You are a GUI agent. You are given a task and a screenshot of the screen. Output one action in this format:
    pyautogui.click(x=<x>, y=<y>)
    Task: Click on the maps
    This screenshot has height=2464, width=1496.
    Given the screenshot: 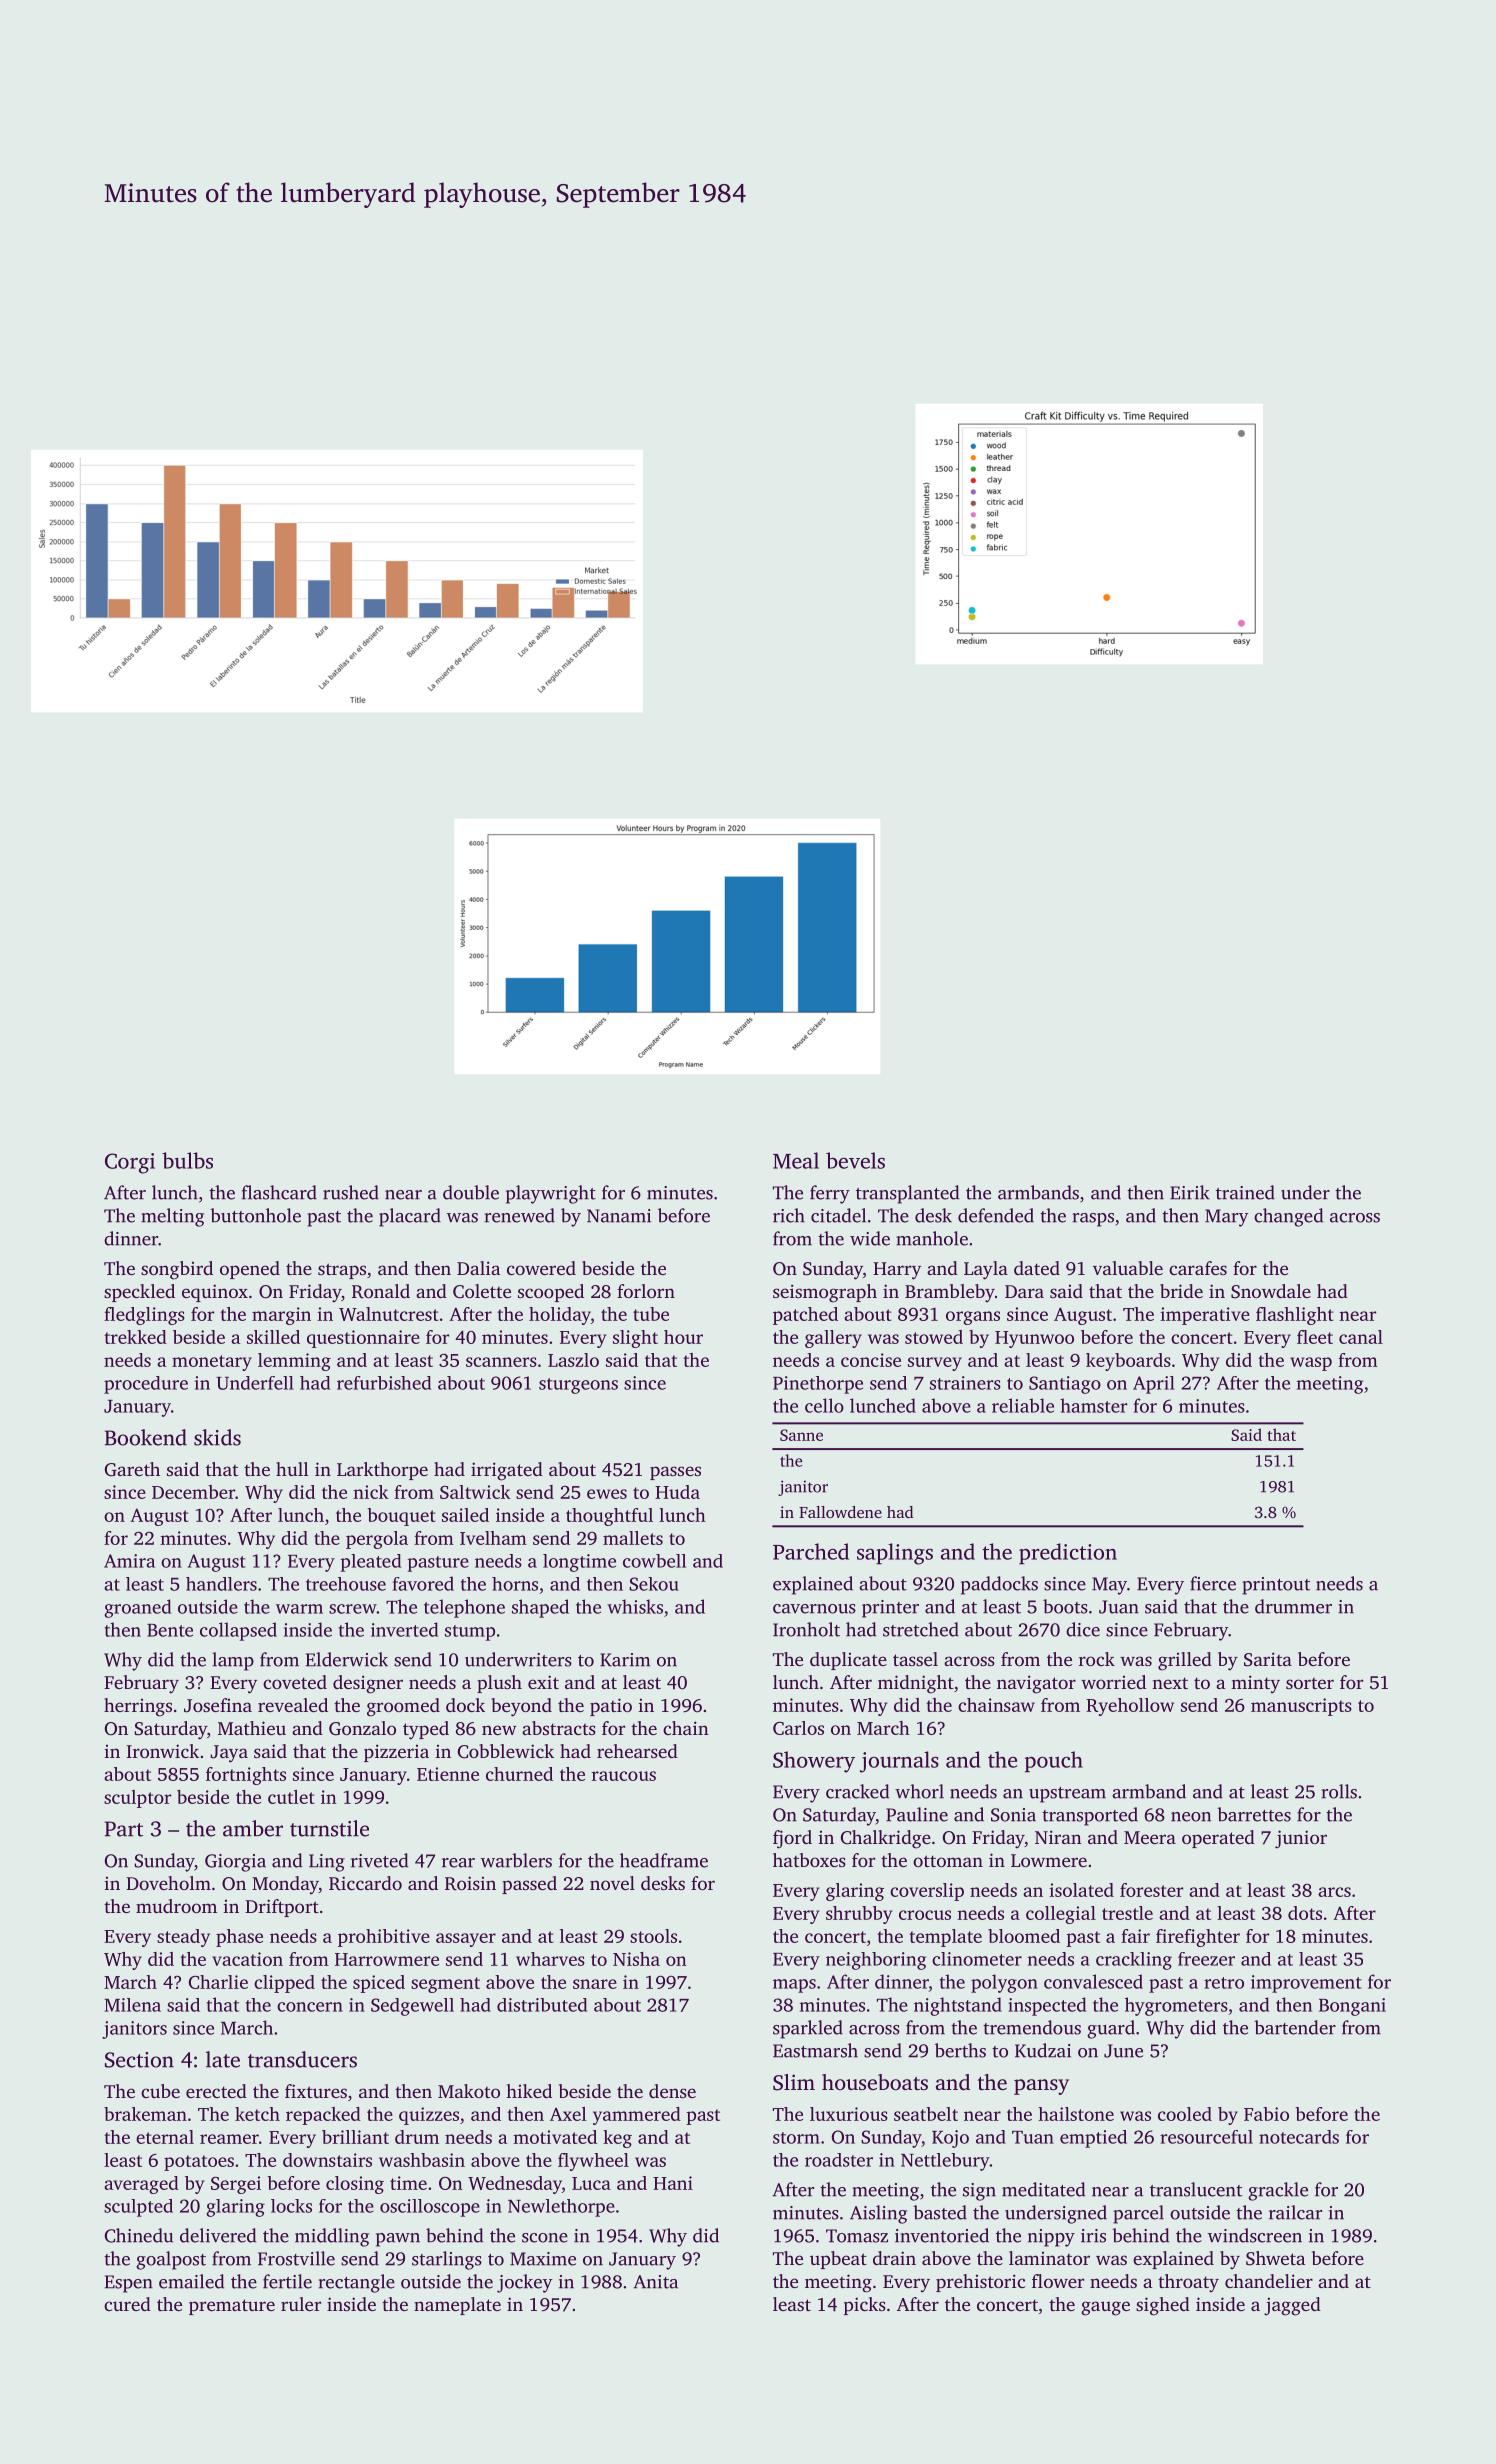 What is the action you would take?
    pyautogui.click(x=794, y=1986)
